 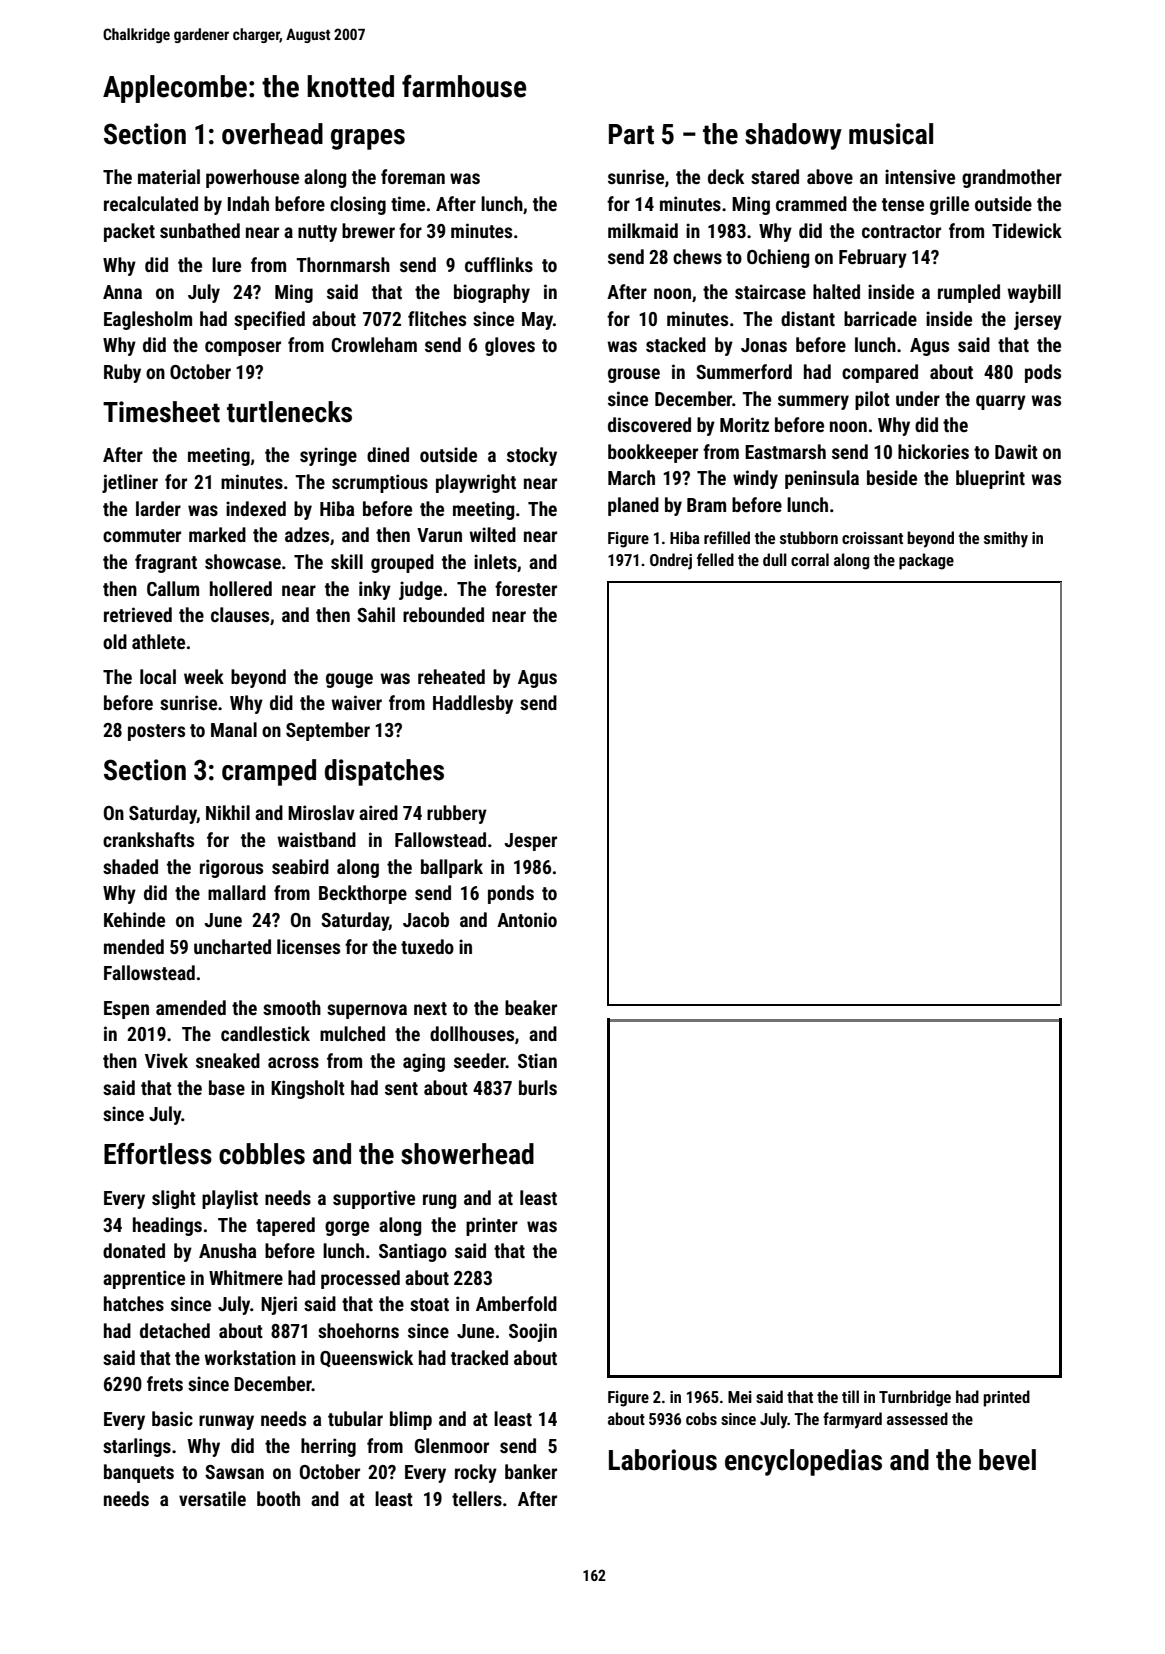 I want to click on till, so click(x=850, y=1396).
